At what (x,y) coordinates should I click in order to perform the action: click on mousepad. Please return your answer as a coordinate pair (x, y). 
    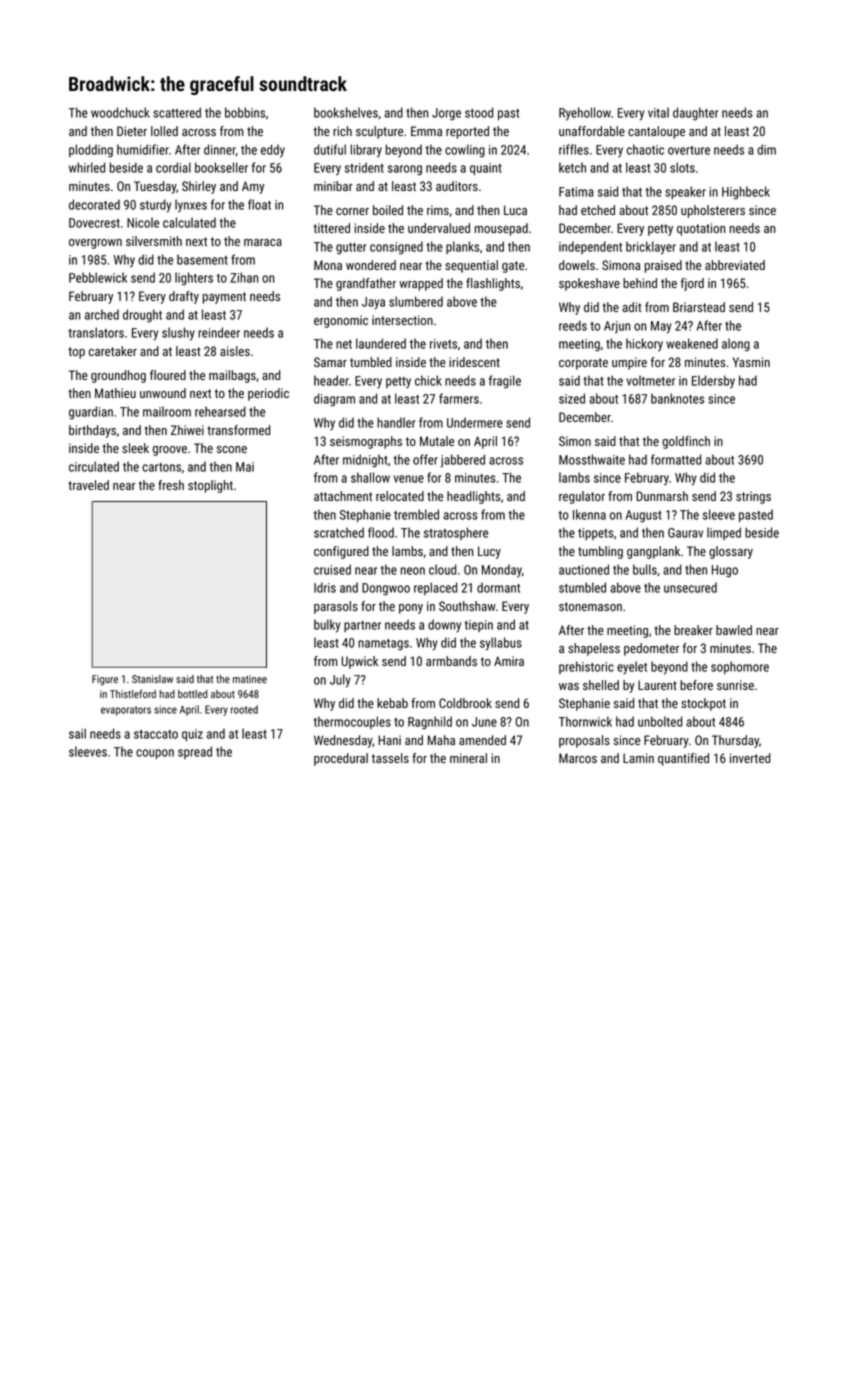
    Looking at the image, I should click on (501, 229).
